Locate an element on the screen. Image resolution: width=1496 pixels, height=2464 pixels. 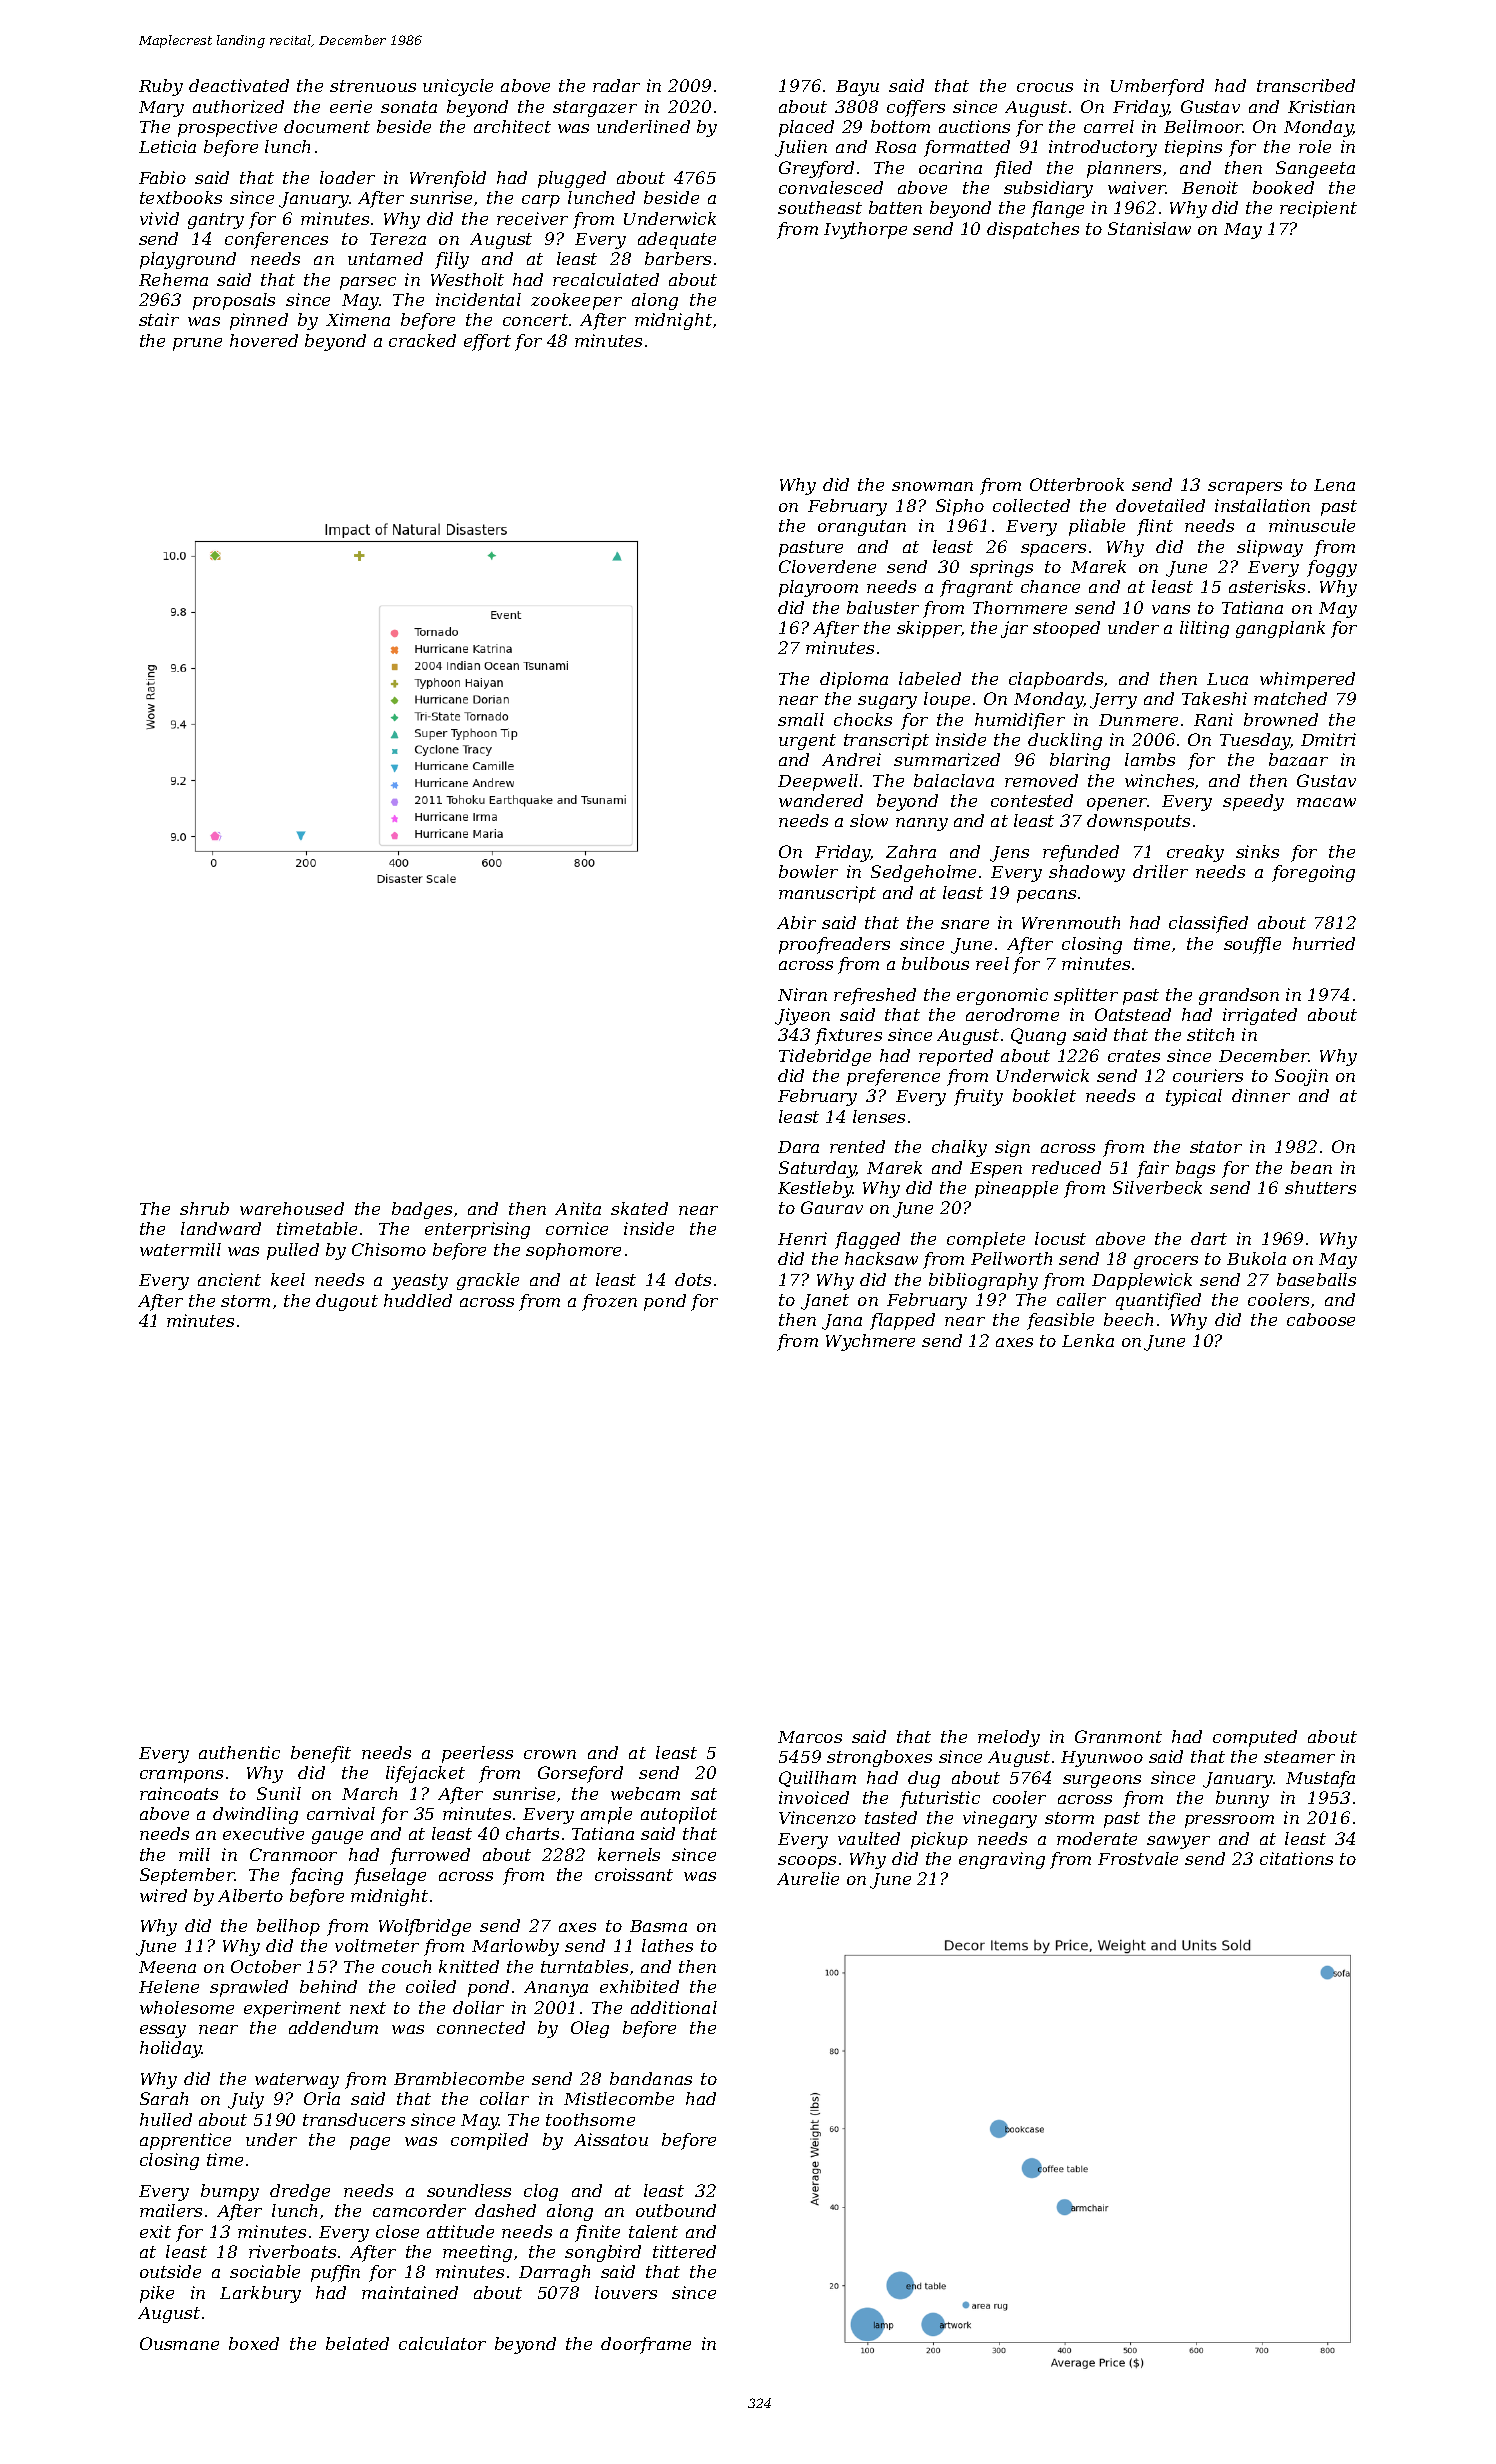
Mustafa is located at coordinates (1320, 1779).
